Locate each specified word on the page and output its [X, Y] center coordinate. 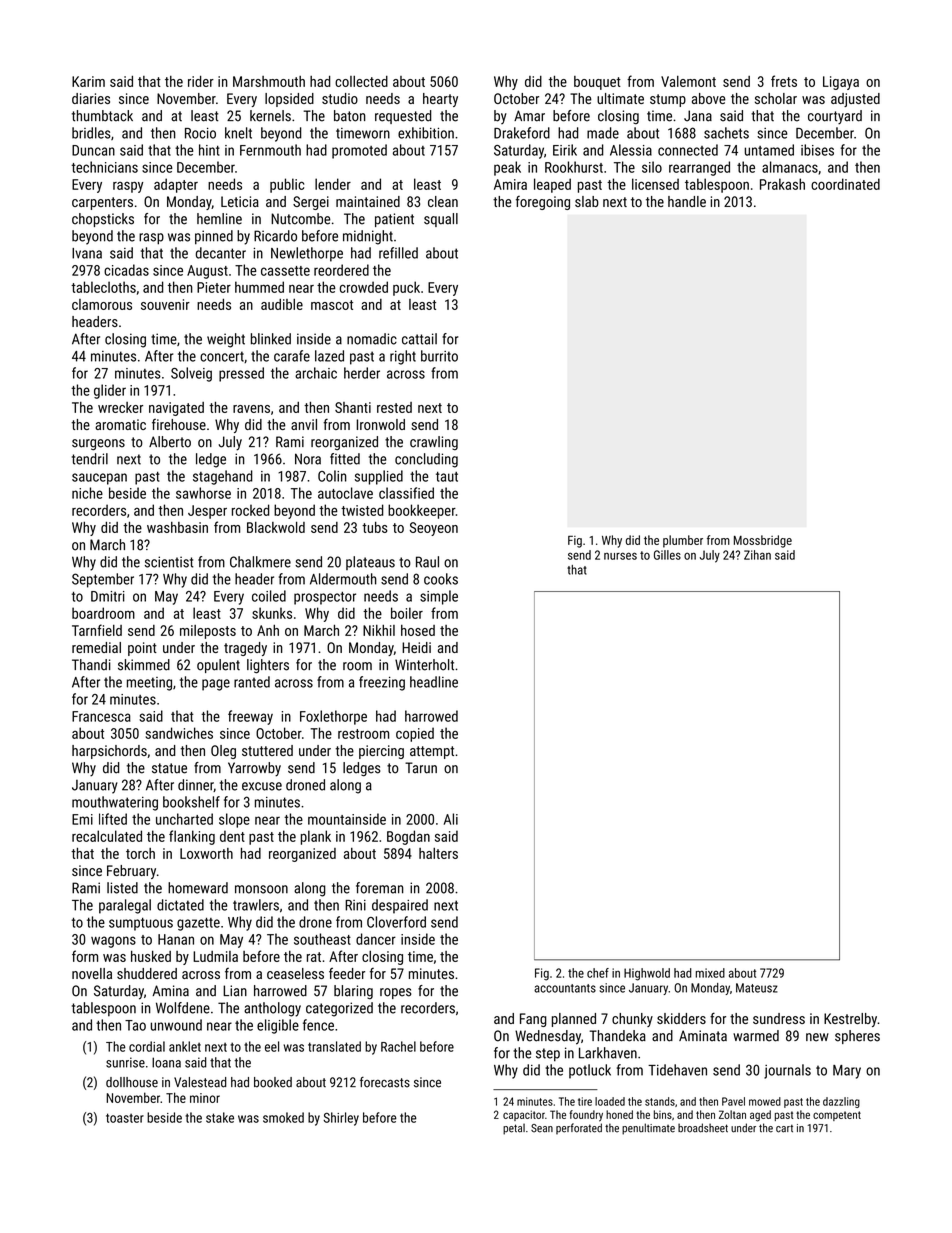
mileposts [208, 632]
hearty [440, 100]
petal [514, 1129]
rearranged [699, 168]
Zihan [757, 555]
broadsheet [703, 1128]
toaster [125, 1118]
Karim [88, 81]
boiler [407, 613]
